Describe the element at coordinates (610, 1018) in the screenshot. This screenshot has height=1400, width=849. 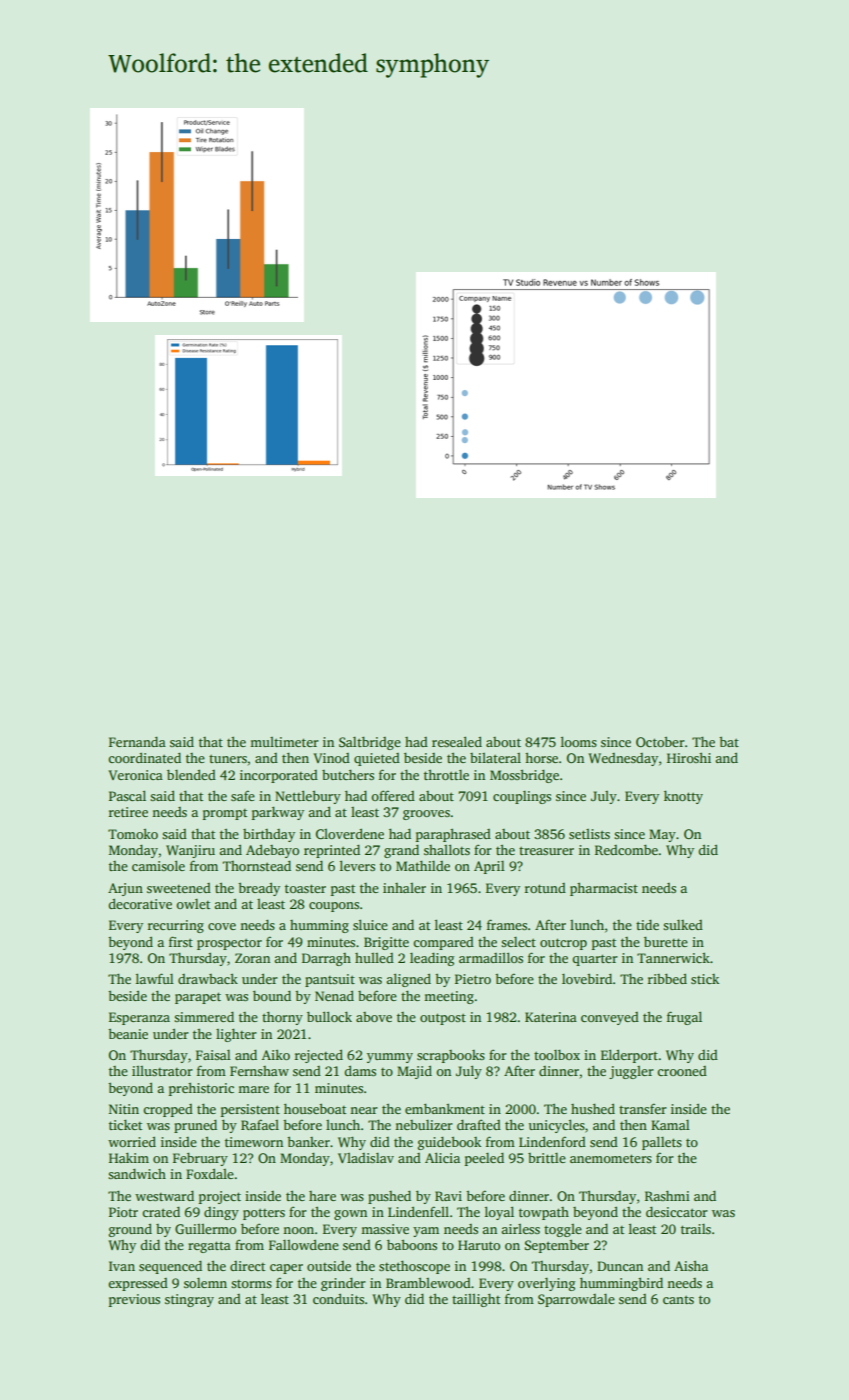
I see `conveyed` at that location.
